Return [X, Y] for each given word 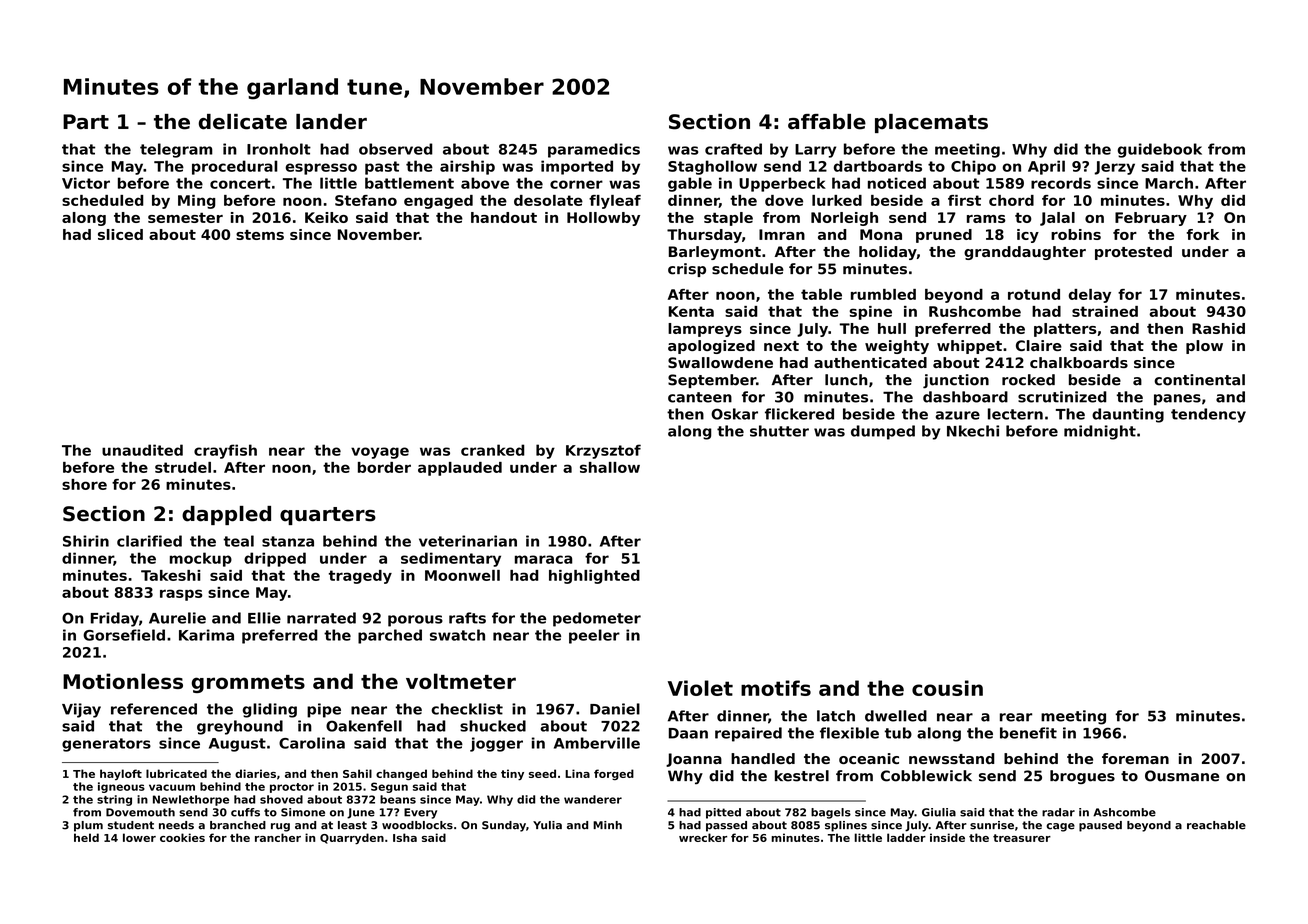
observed [396, 149]
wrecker [703, 837]
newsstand [952, 758]
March [1169, 183]
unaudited [142, 450]
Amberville [597, 743]
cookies [182, 837]
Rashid [1218, 328]
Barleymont [715, 253]
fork [1203, 234]
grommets [248, 684]
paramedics [594, 150]
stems [260, 234]
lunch [846, 380]
